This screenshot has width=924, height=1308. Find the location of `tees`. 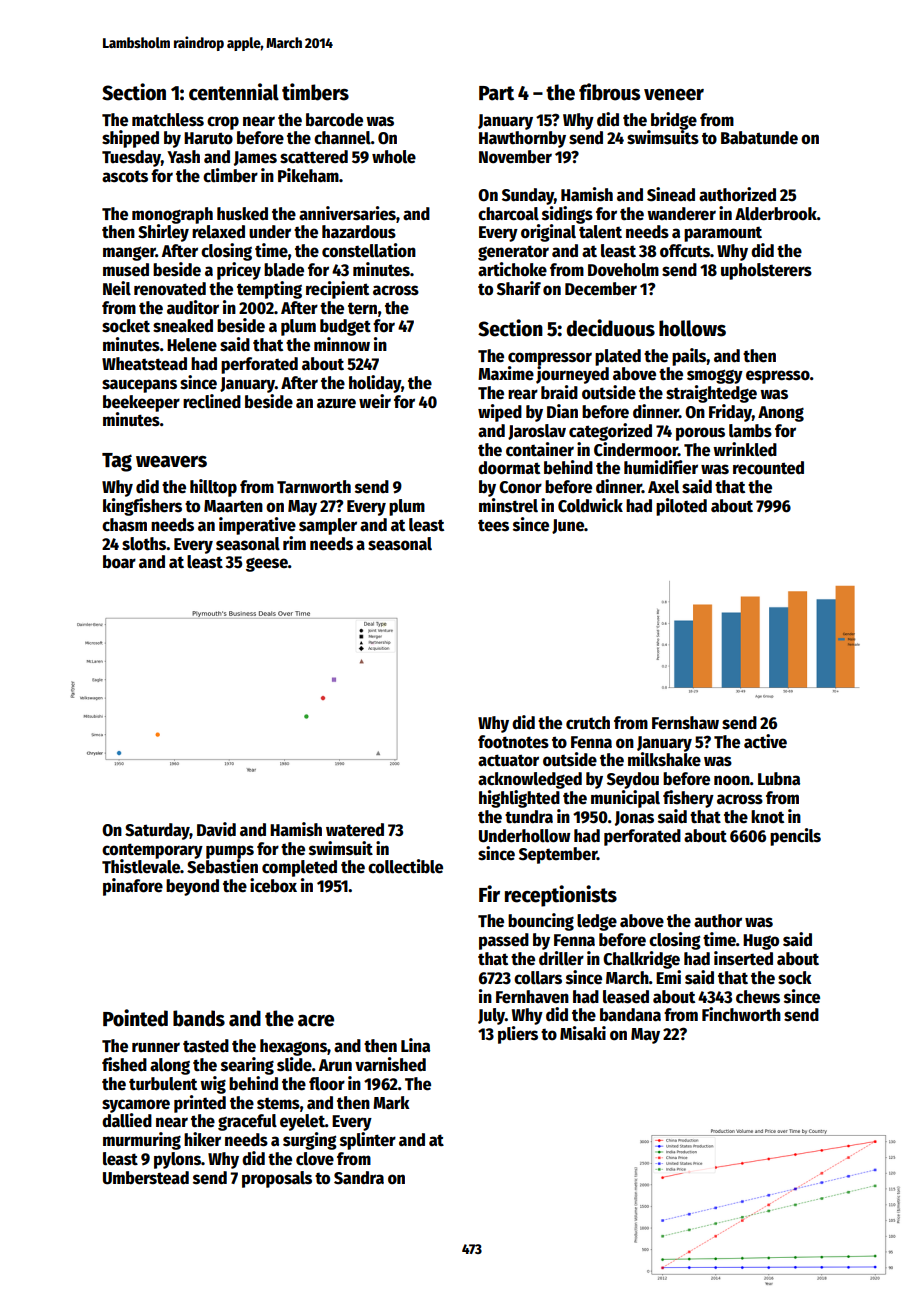

tees is located at coordinates (493, 525).
